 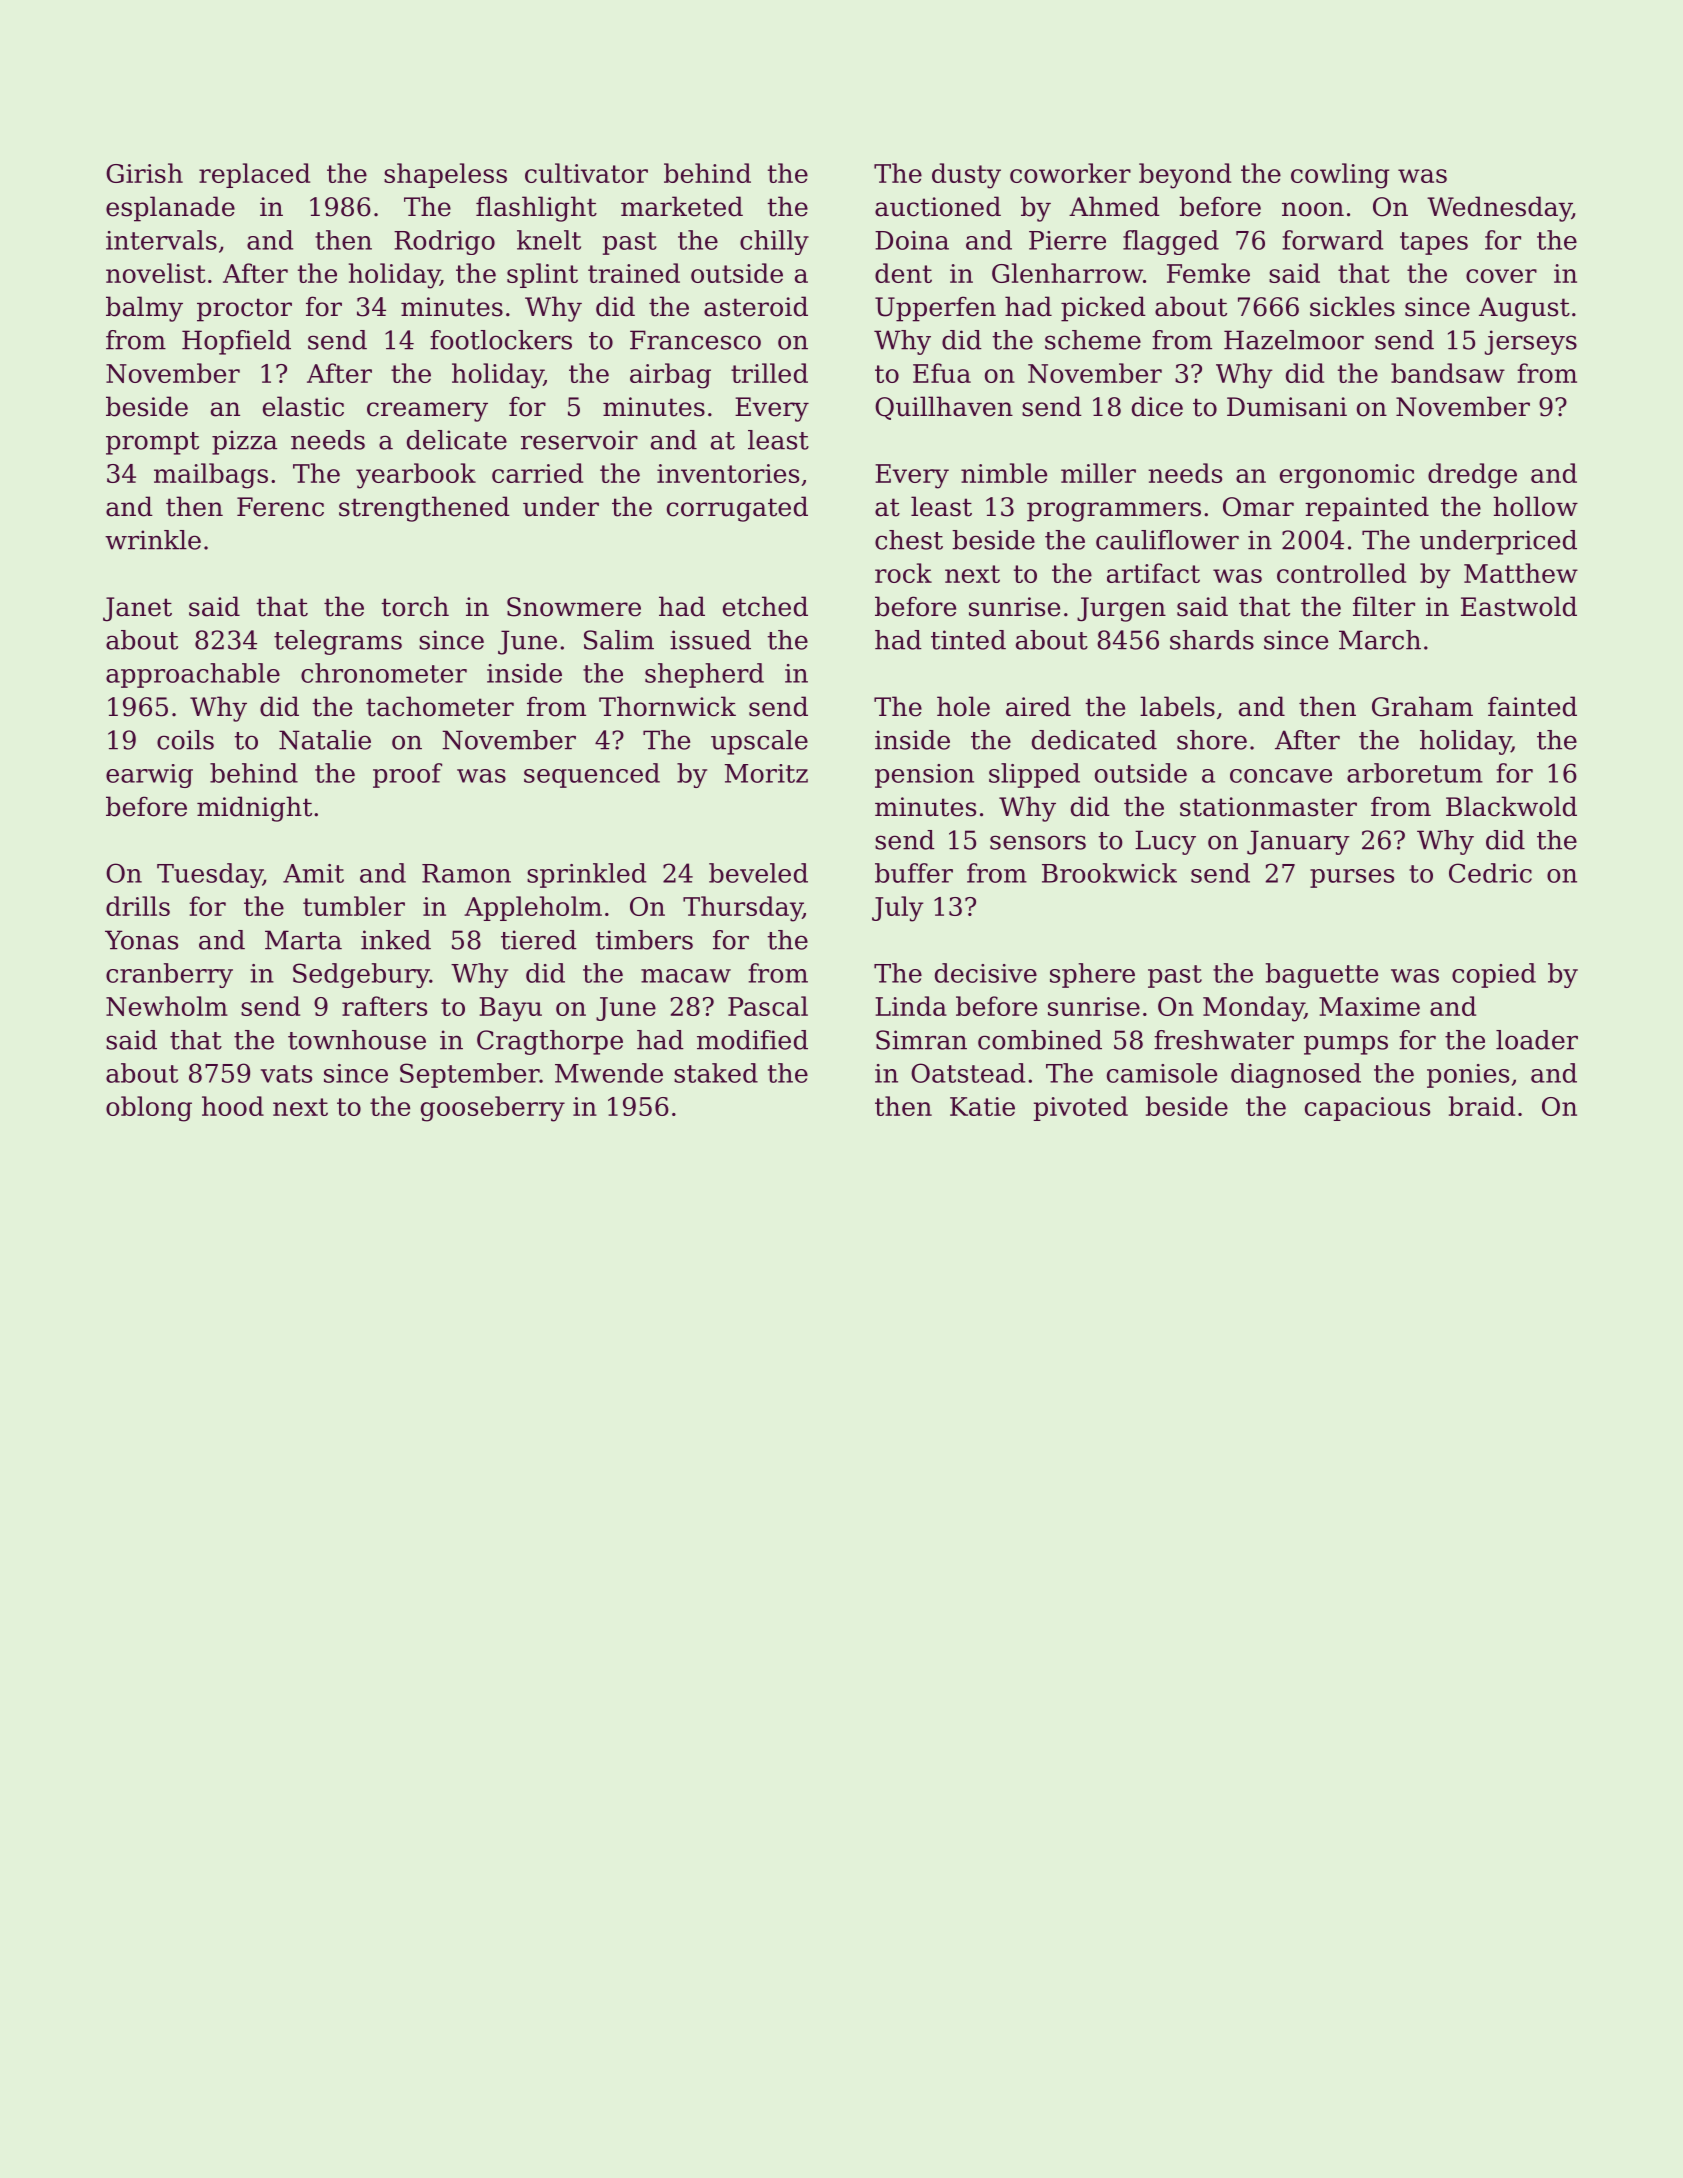 What do you see at coordinates (167, 1006) in the page?
I see `Newholm` at bounding box center [167, 1006].
